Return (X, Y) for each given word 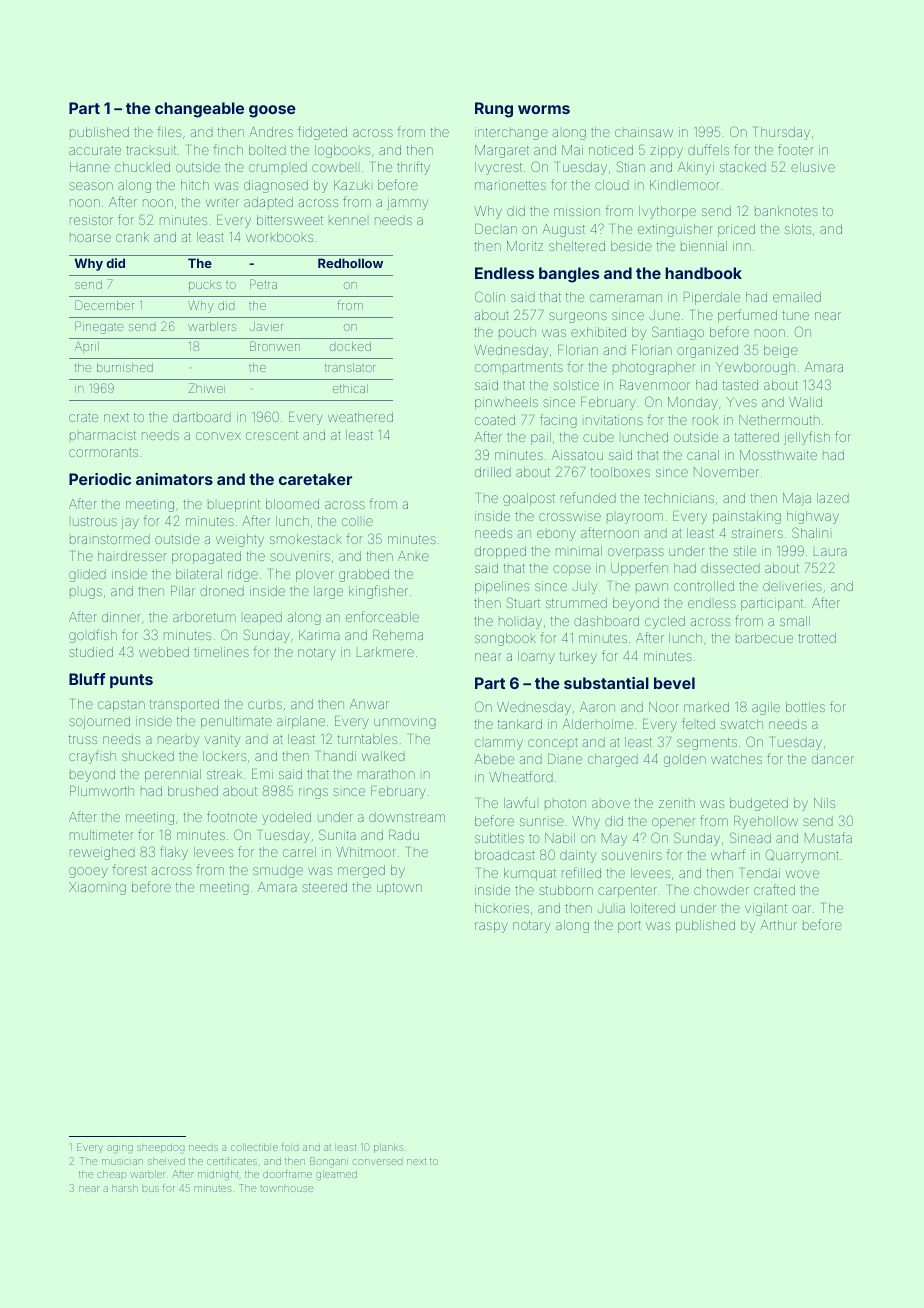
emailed (797, 297)
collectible (254, 1147)
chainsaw (644, 132)
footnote (232, 816)
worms (544, 109)
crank (132, 237)
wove (802, 874)
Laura (830, 552)
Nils (824, 803)
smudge (278, 871)
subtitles (499, 838)
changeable (199, 110)
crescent (272, 435)
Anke (413, 556)
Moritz (525, 246)
